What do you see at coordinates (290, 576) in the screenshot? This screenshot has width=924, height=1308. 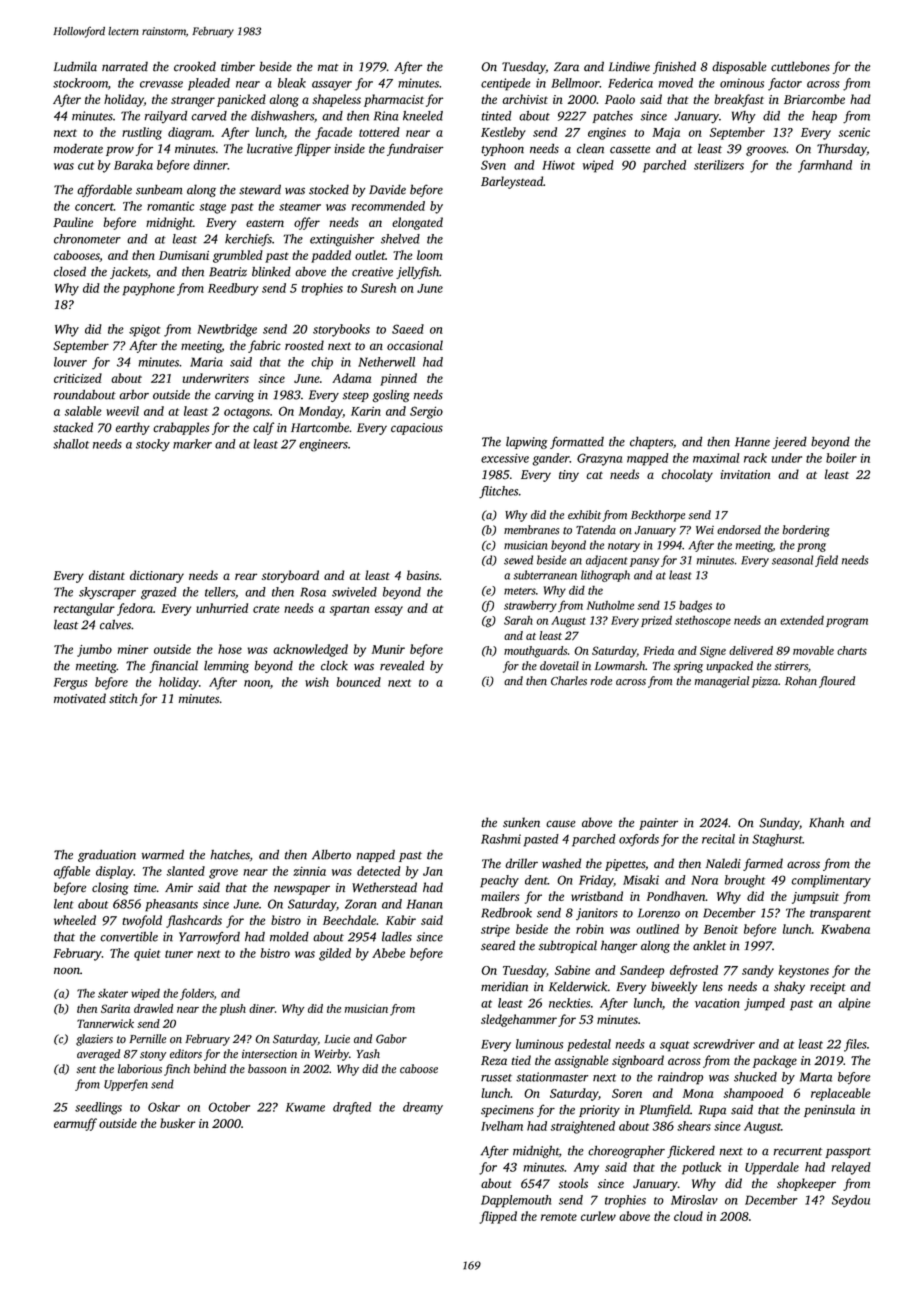 I see `storyboard` at bounding box center [290, 576].
